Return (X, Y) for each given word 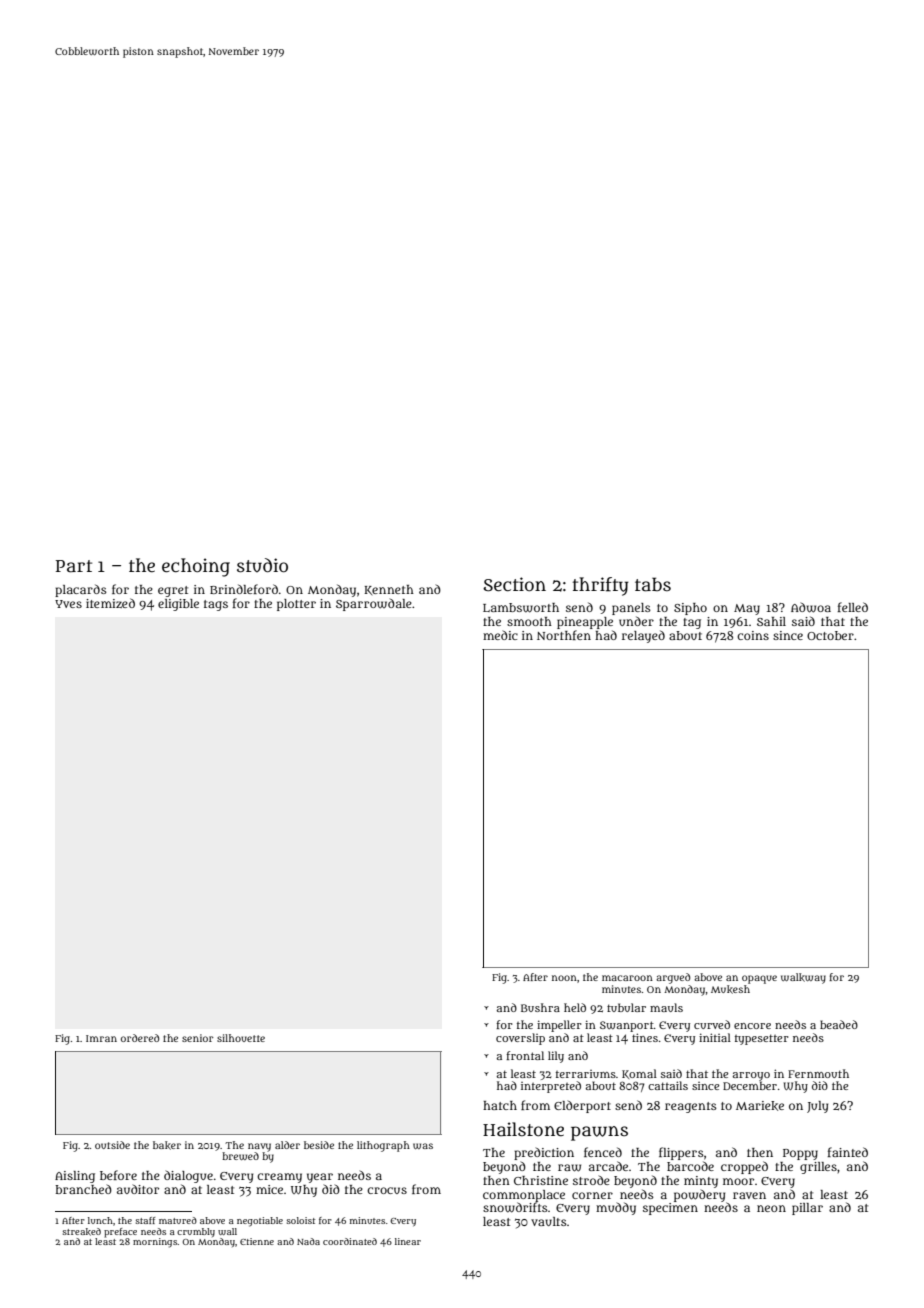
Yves (68, 604)
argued (673, 978)
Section (514, 584)
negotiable (260, 1222)
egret (173, 591)
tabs (653, 584)
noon (564, 978)
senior (198, 1038)
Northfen (564, 635)
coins (753, 635)
